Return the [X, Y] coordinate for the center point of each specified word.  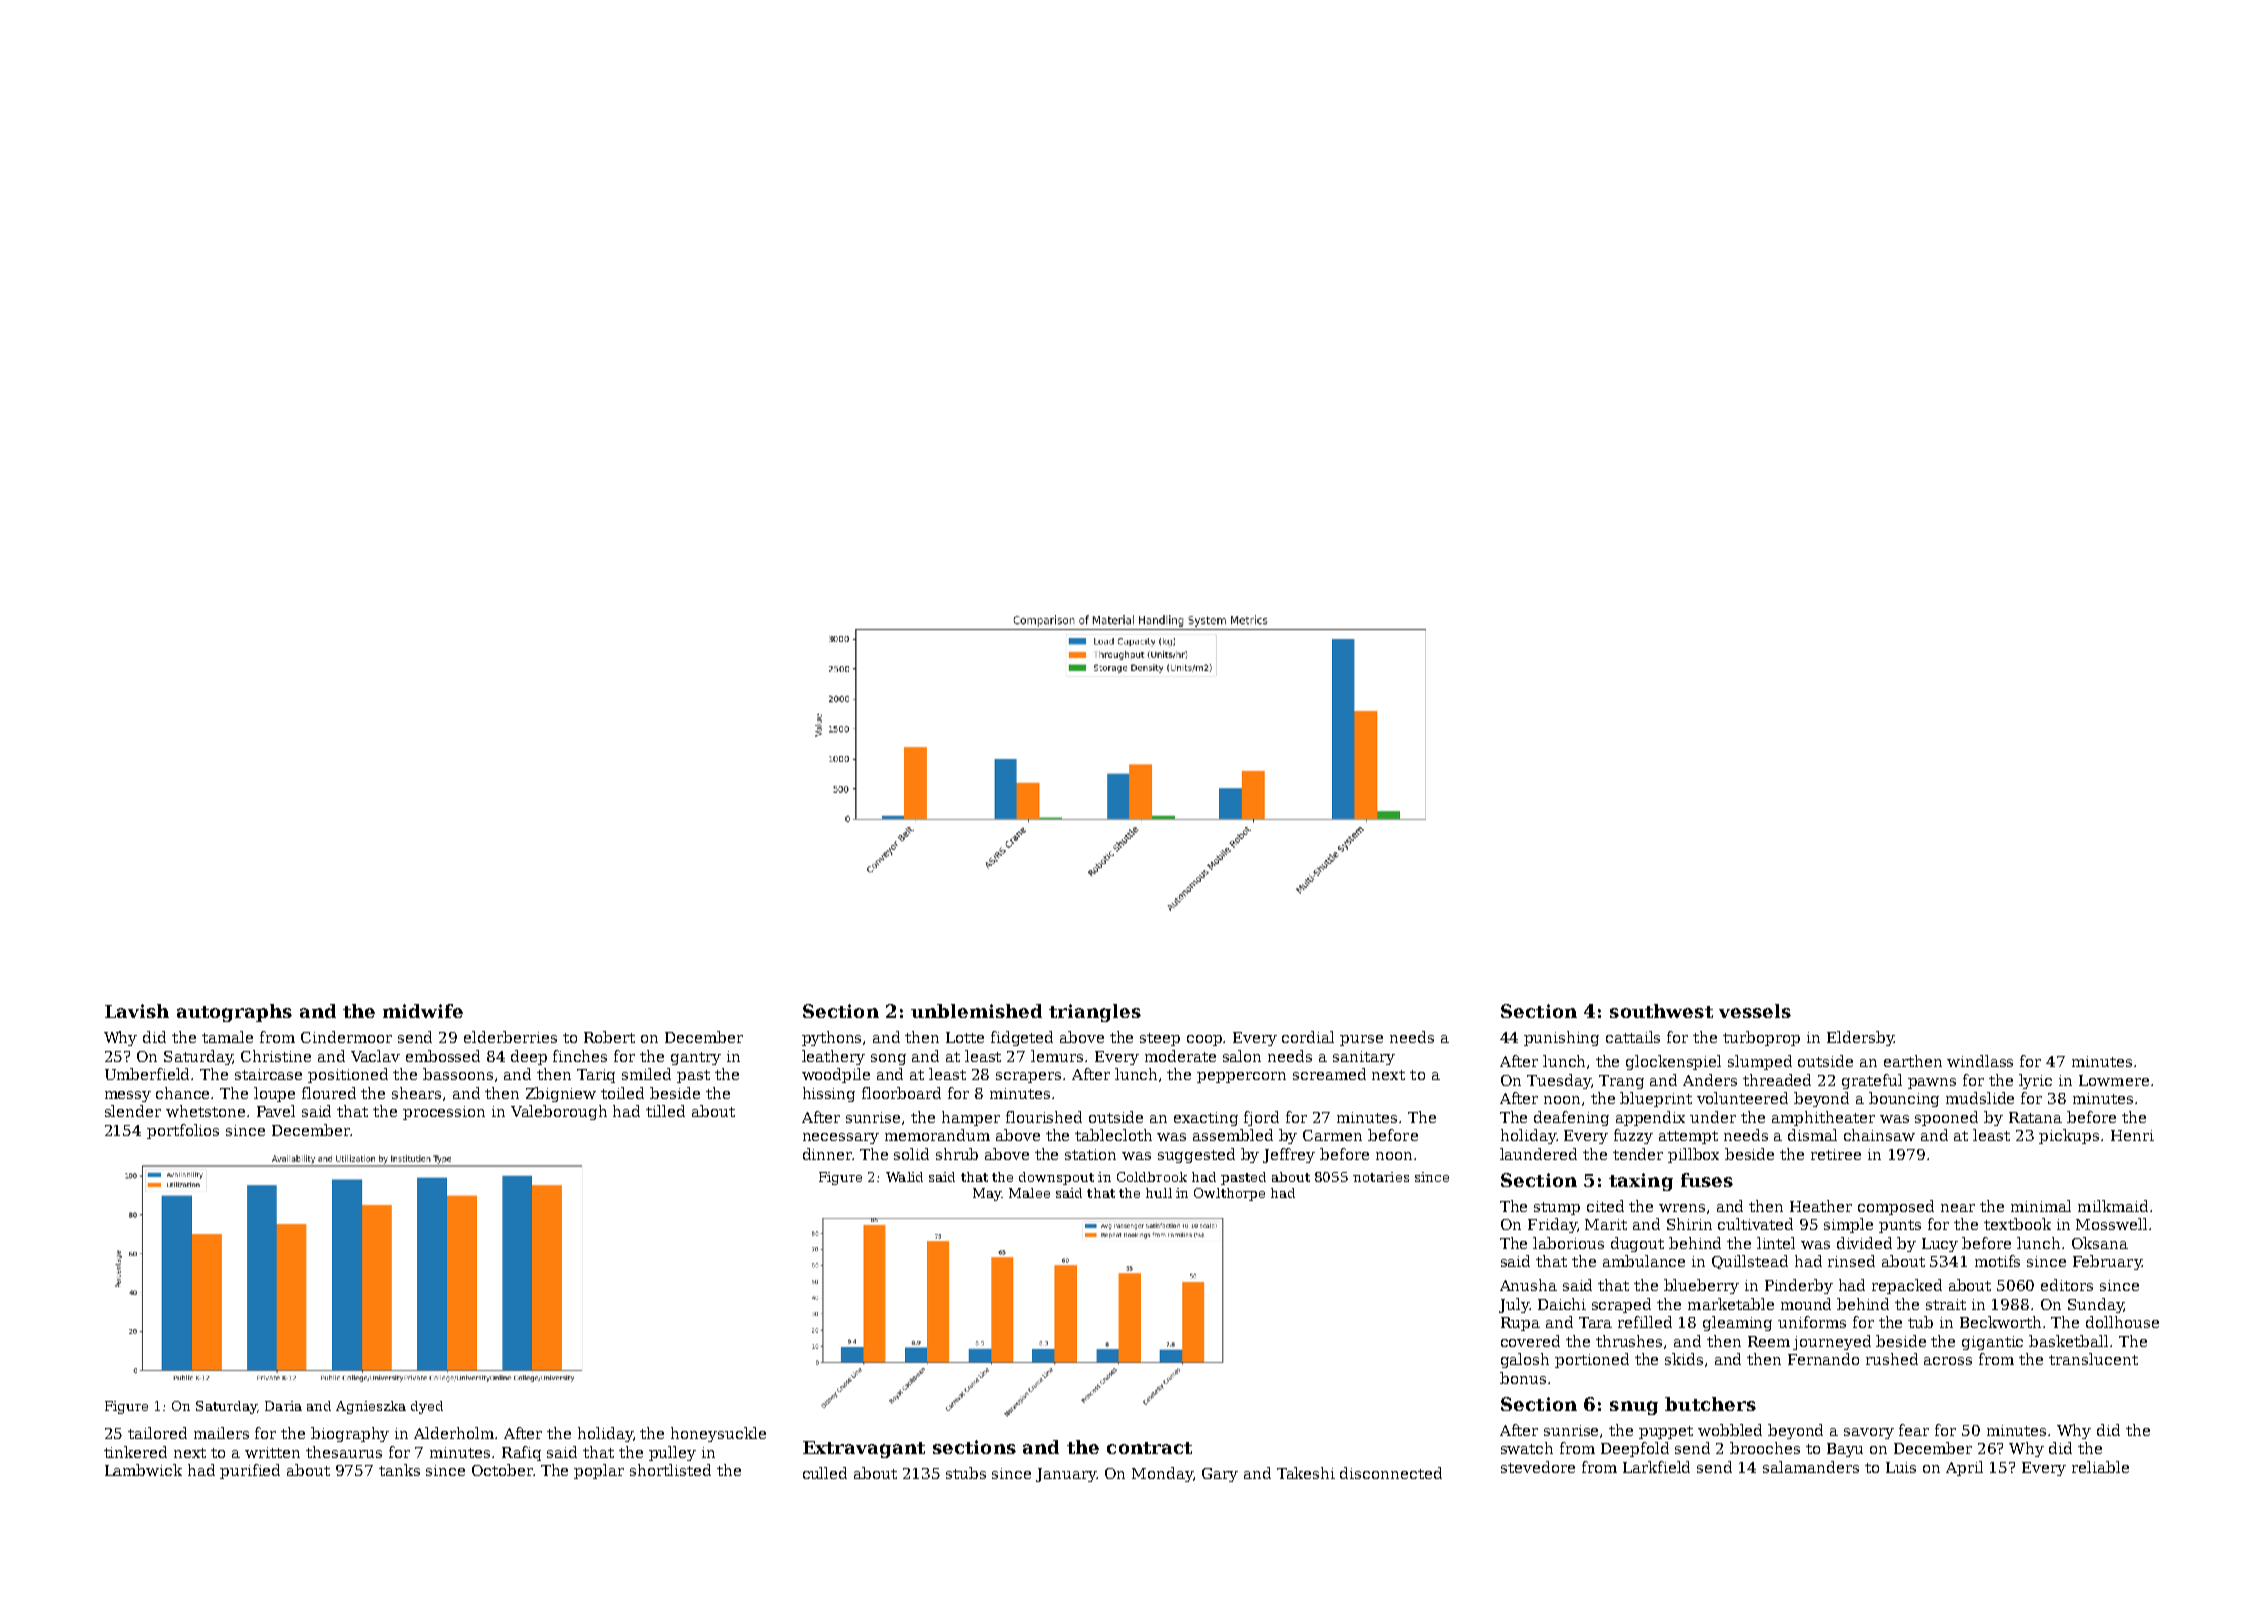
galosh [1525, 1360]
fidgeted [1022, 1038]
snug [1634, 1408]
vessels [1755, 1011]
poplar [599, 1471]
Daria [283, 1406]
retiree [1836, 1154]
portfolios [183, 1131]
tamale [227, 1037]
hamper [971, 1118]
